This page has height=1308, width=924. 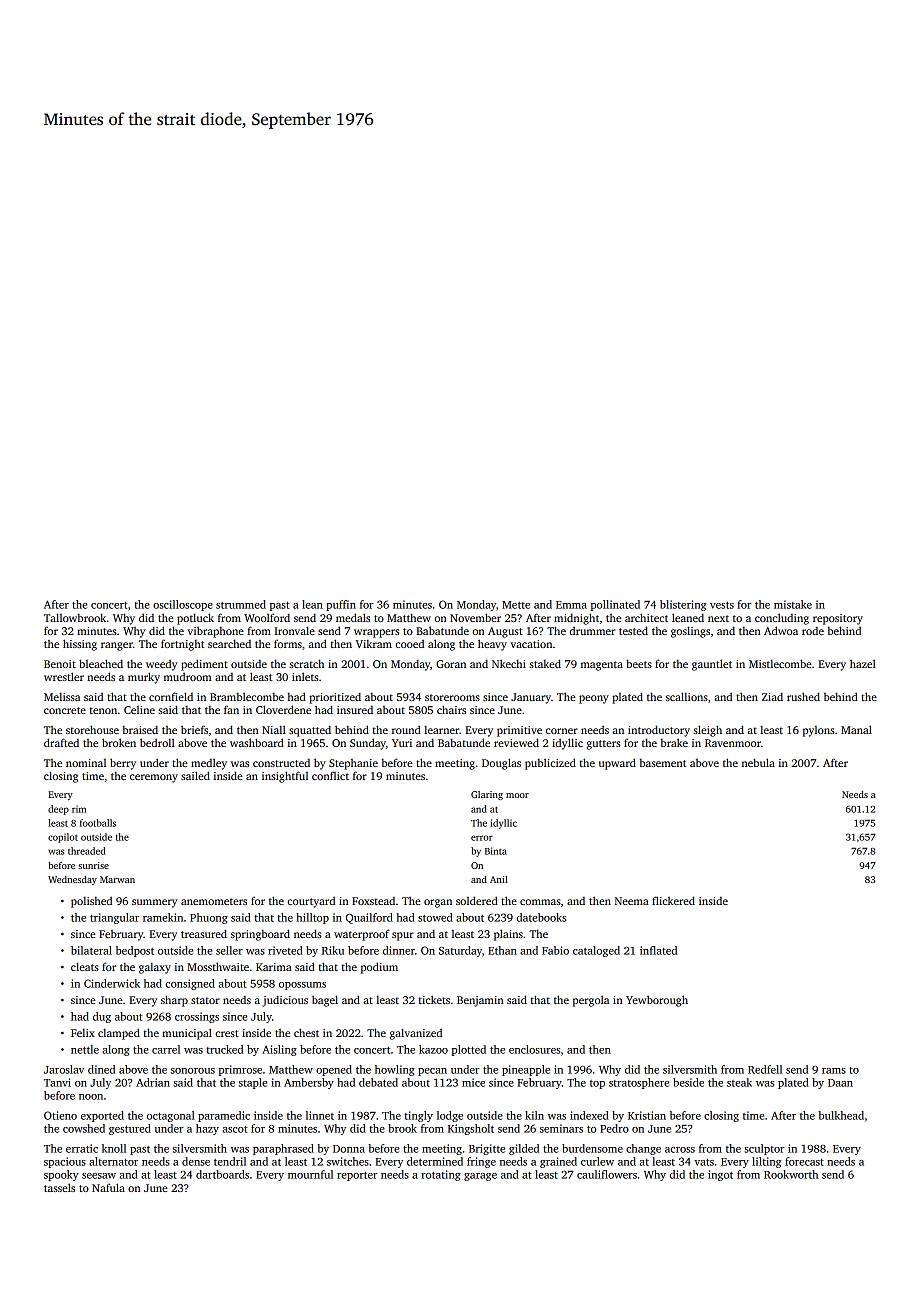 What do you see at coordinates (516, 605) in the page?
I see `Mette` at bounding box center [516, 605].
